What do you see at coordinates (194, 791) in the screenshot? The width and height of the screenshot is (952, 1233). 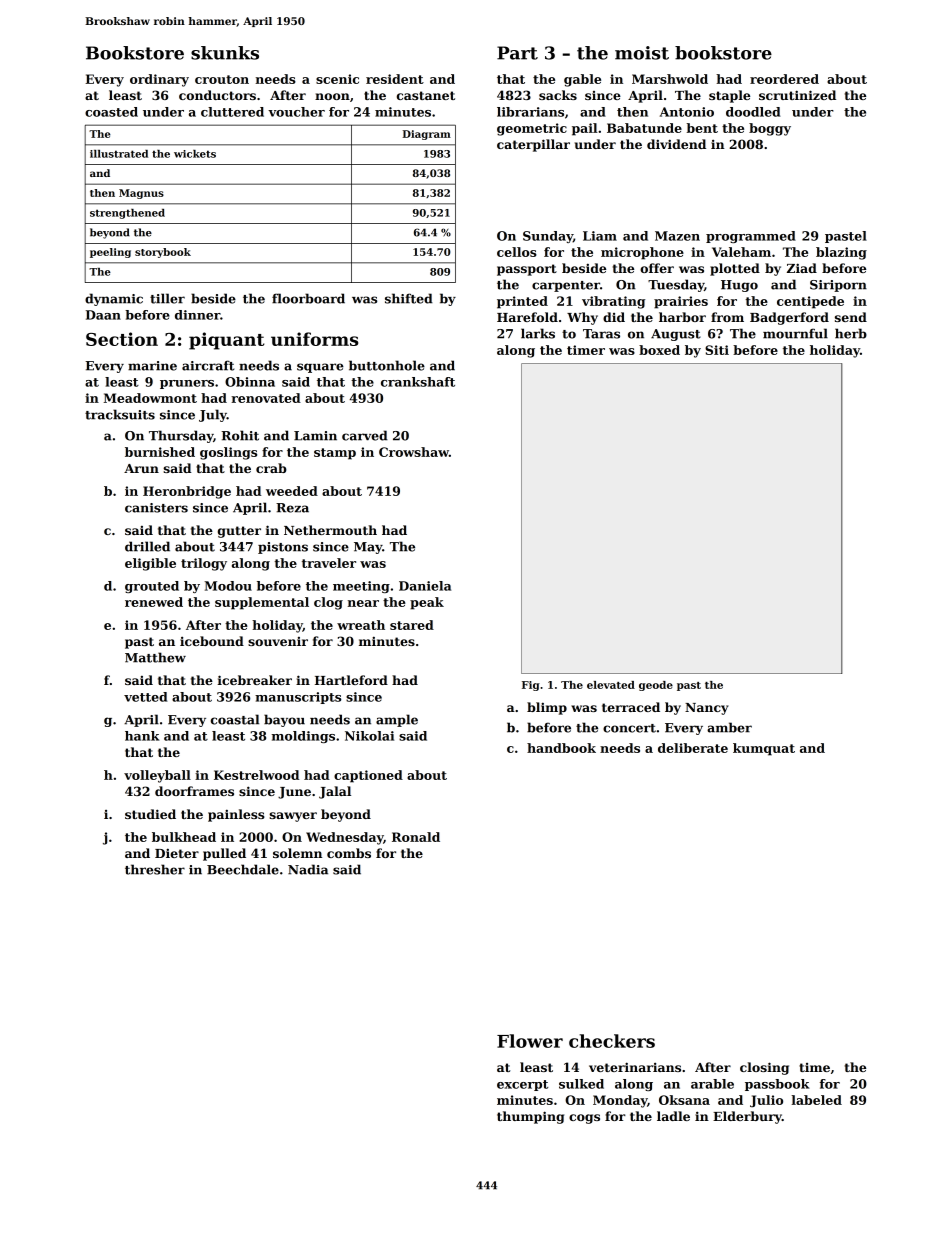 I see `doorframes` at bounding box center [194, 791].
